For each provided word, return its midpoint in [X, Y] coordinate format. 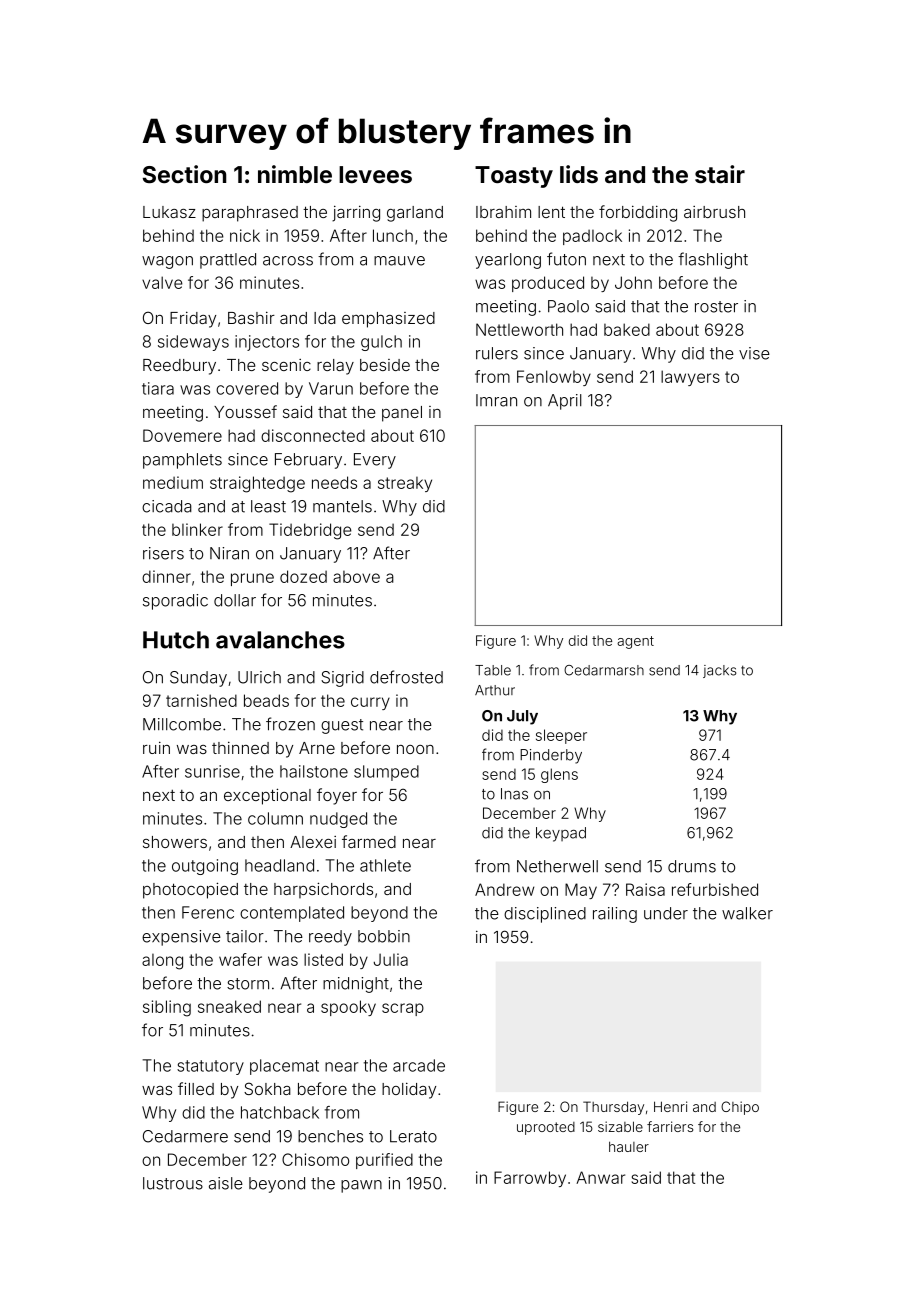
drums [692, 866]
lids [579, 174]
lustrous [173, 1183]
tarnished [201, 700]
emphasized [388, 320]
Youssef [245, 411]
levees [375, 174]
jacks [719, 671]
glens [559, 775]
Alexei [313, 842]
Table [493, 670]
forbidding [638, 213]
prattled [228, 261]
